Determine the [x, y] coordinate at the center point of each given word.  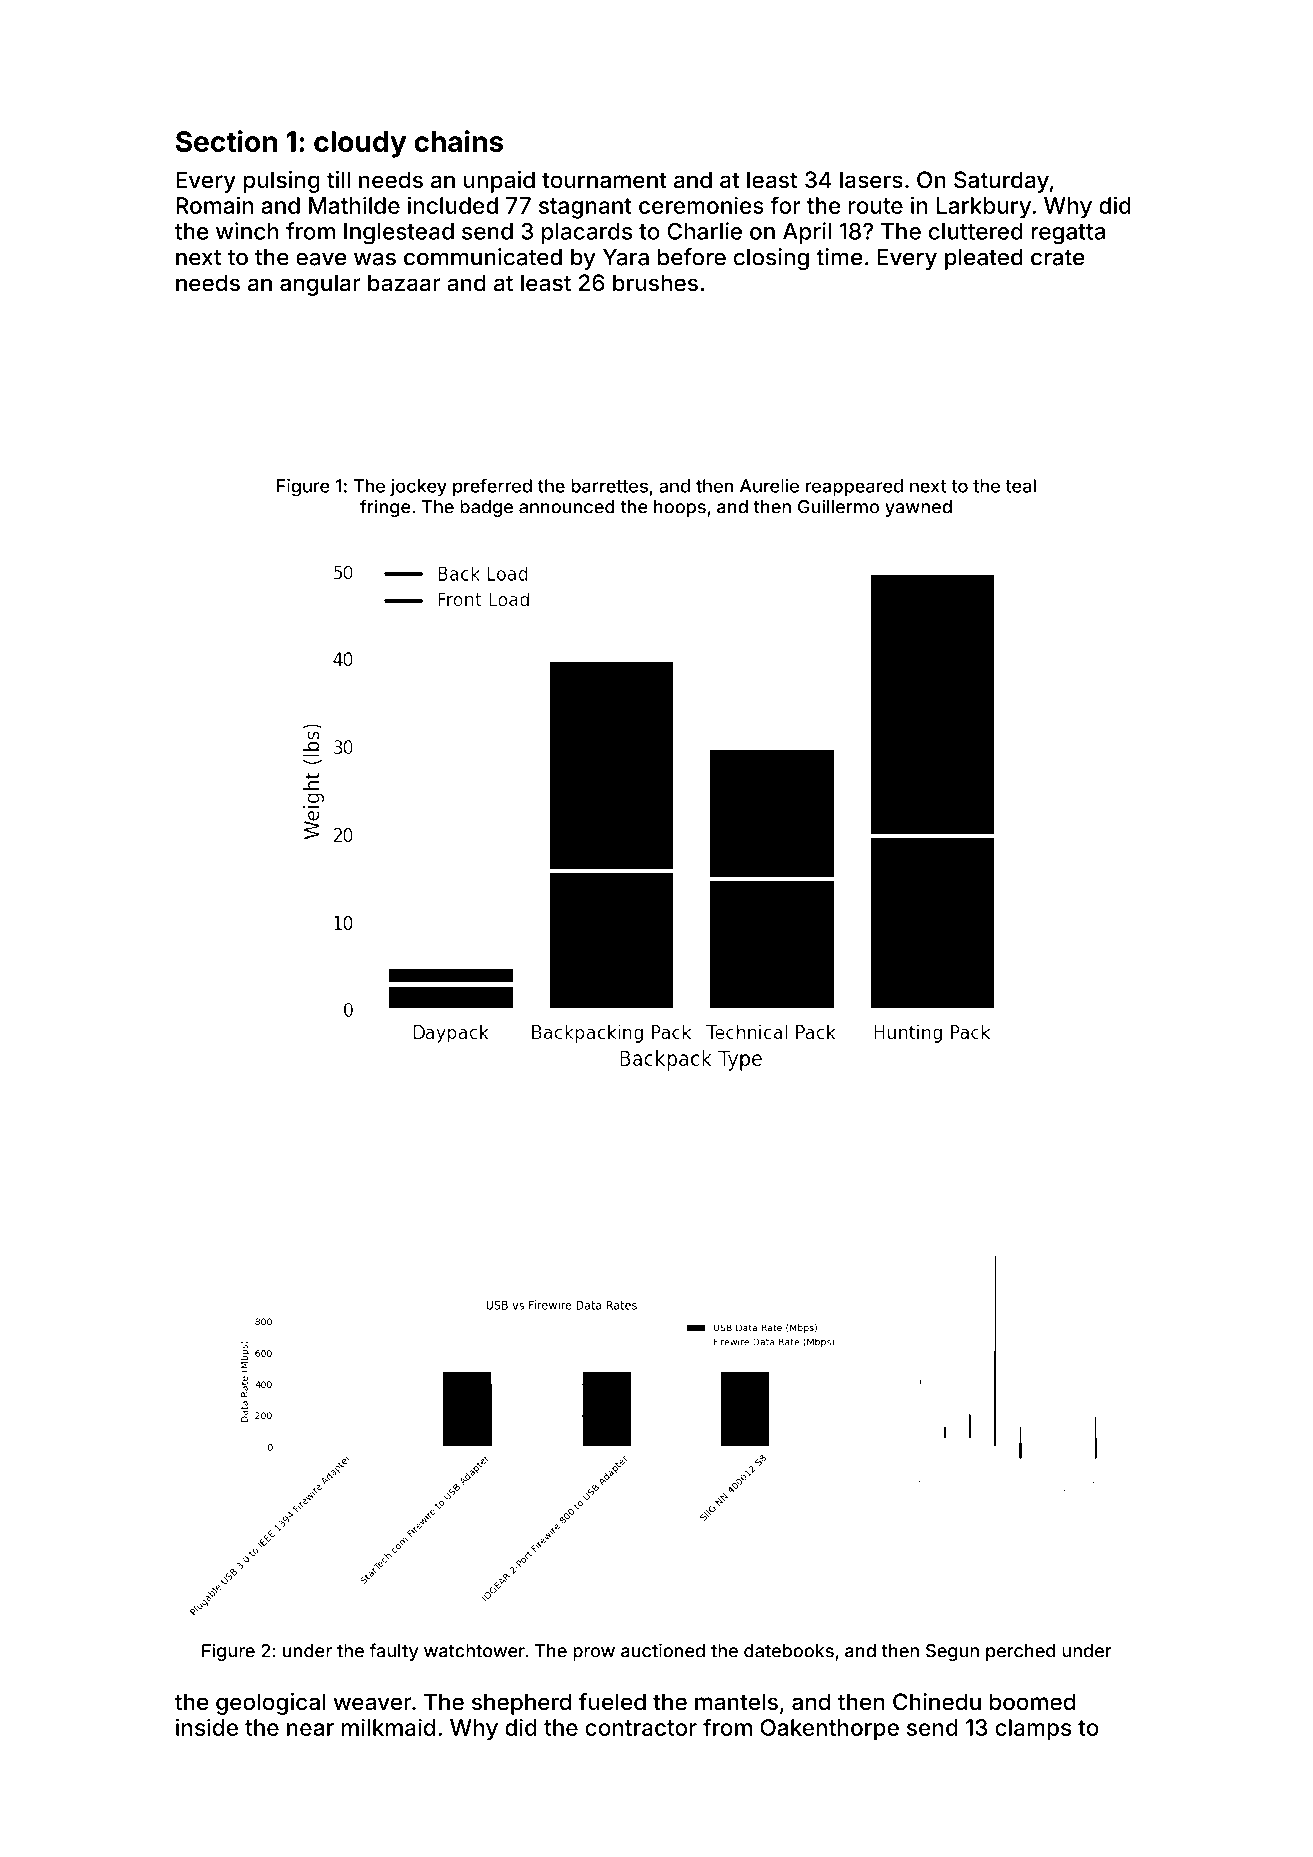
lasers [871, 180]
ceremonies [701, 205]
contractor [641, 1728]
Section [226, 141]
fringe [385, 508]
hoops [680, 508]
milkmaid [388, 1727]
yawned [918, 508]
